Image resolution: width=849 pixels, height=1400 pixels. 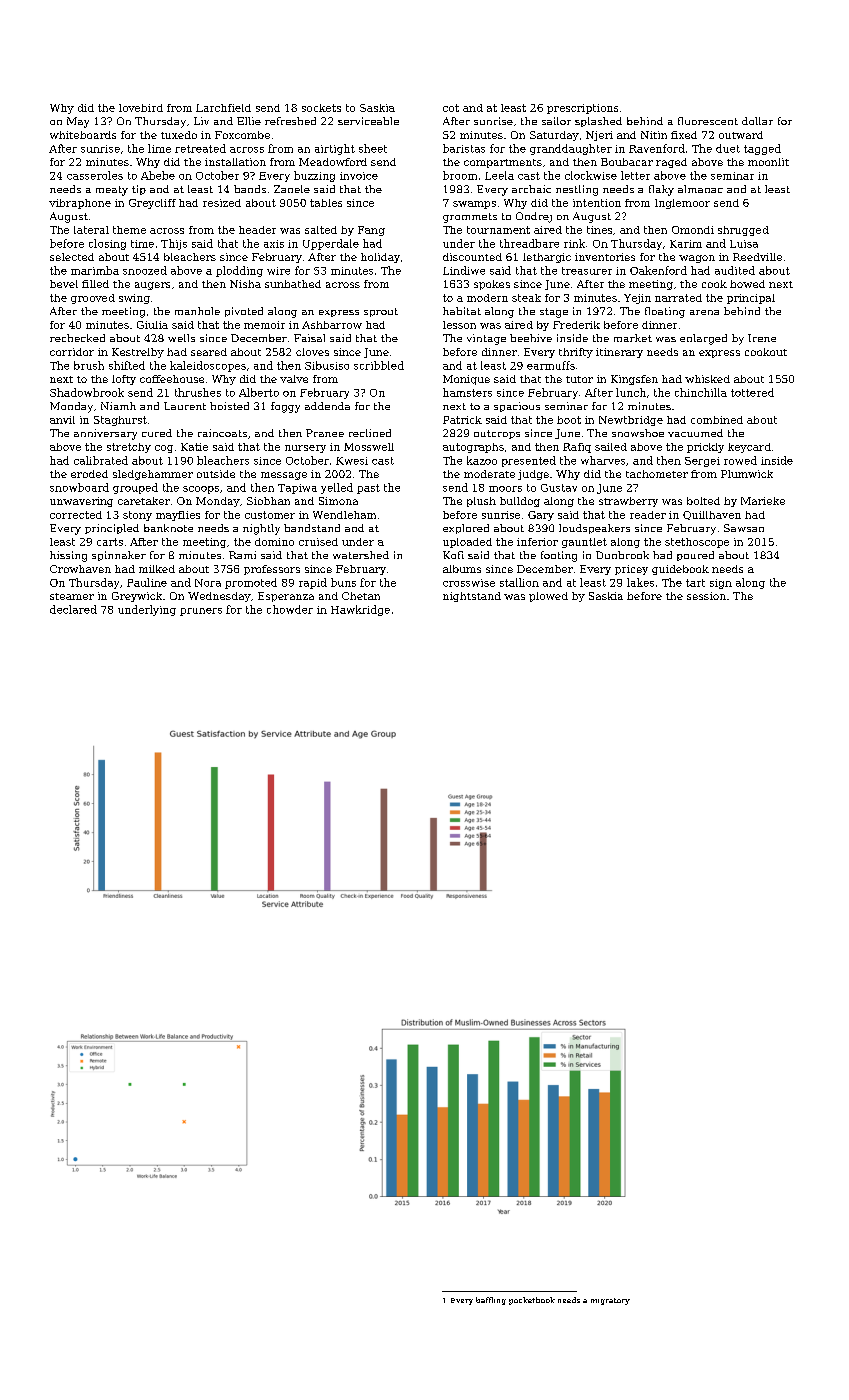 I want to click on Larchfield, so click(x=223, y=108).
